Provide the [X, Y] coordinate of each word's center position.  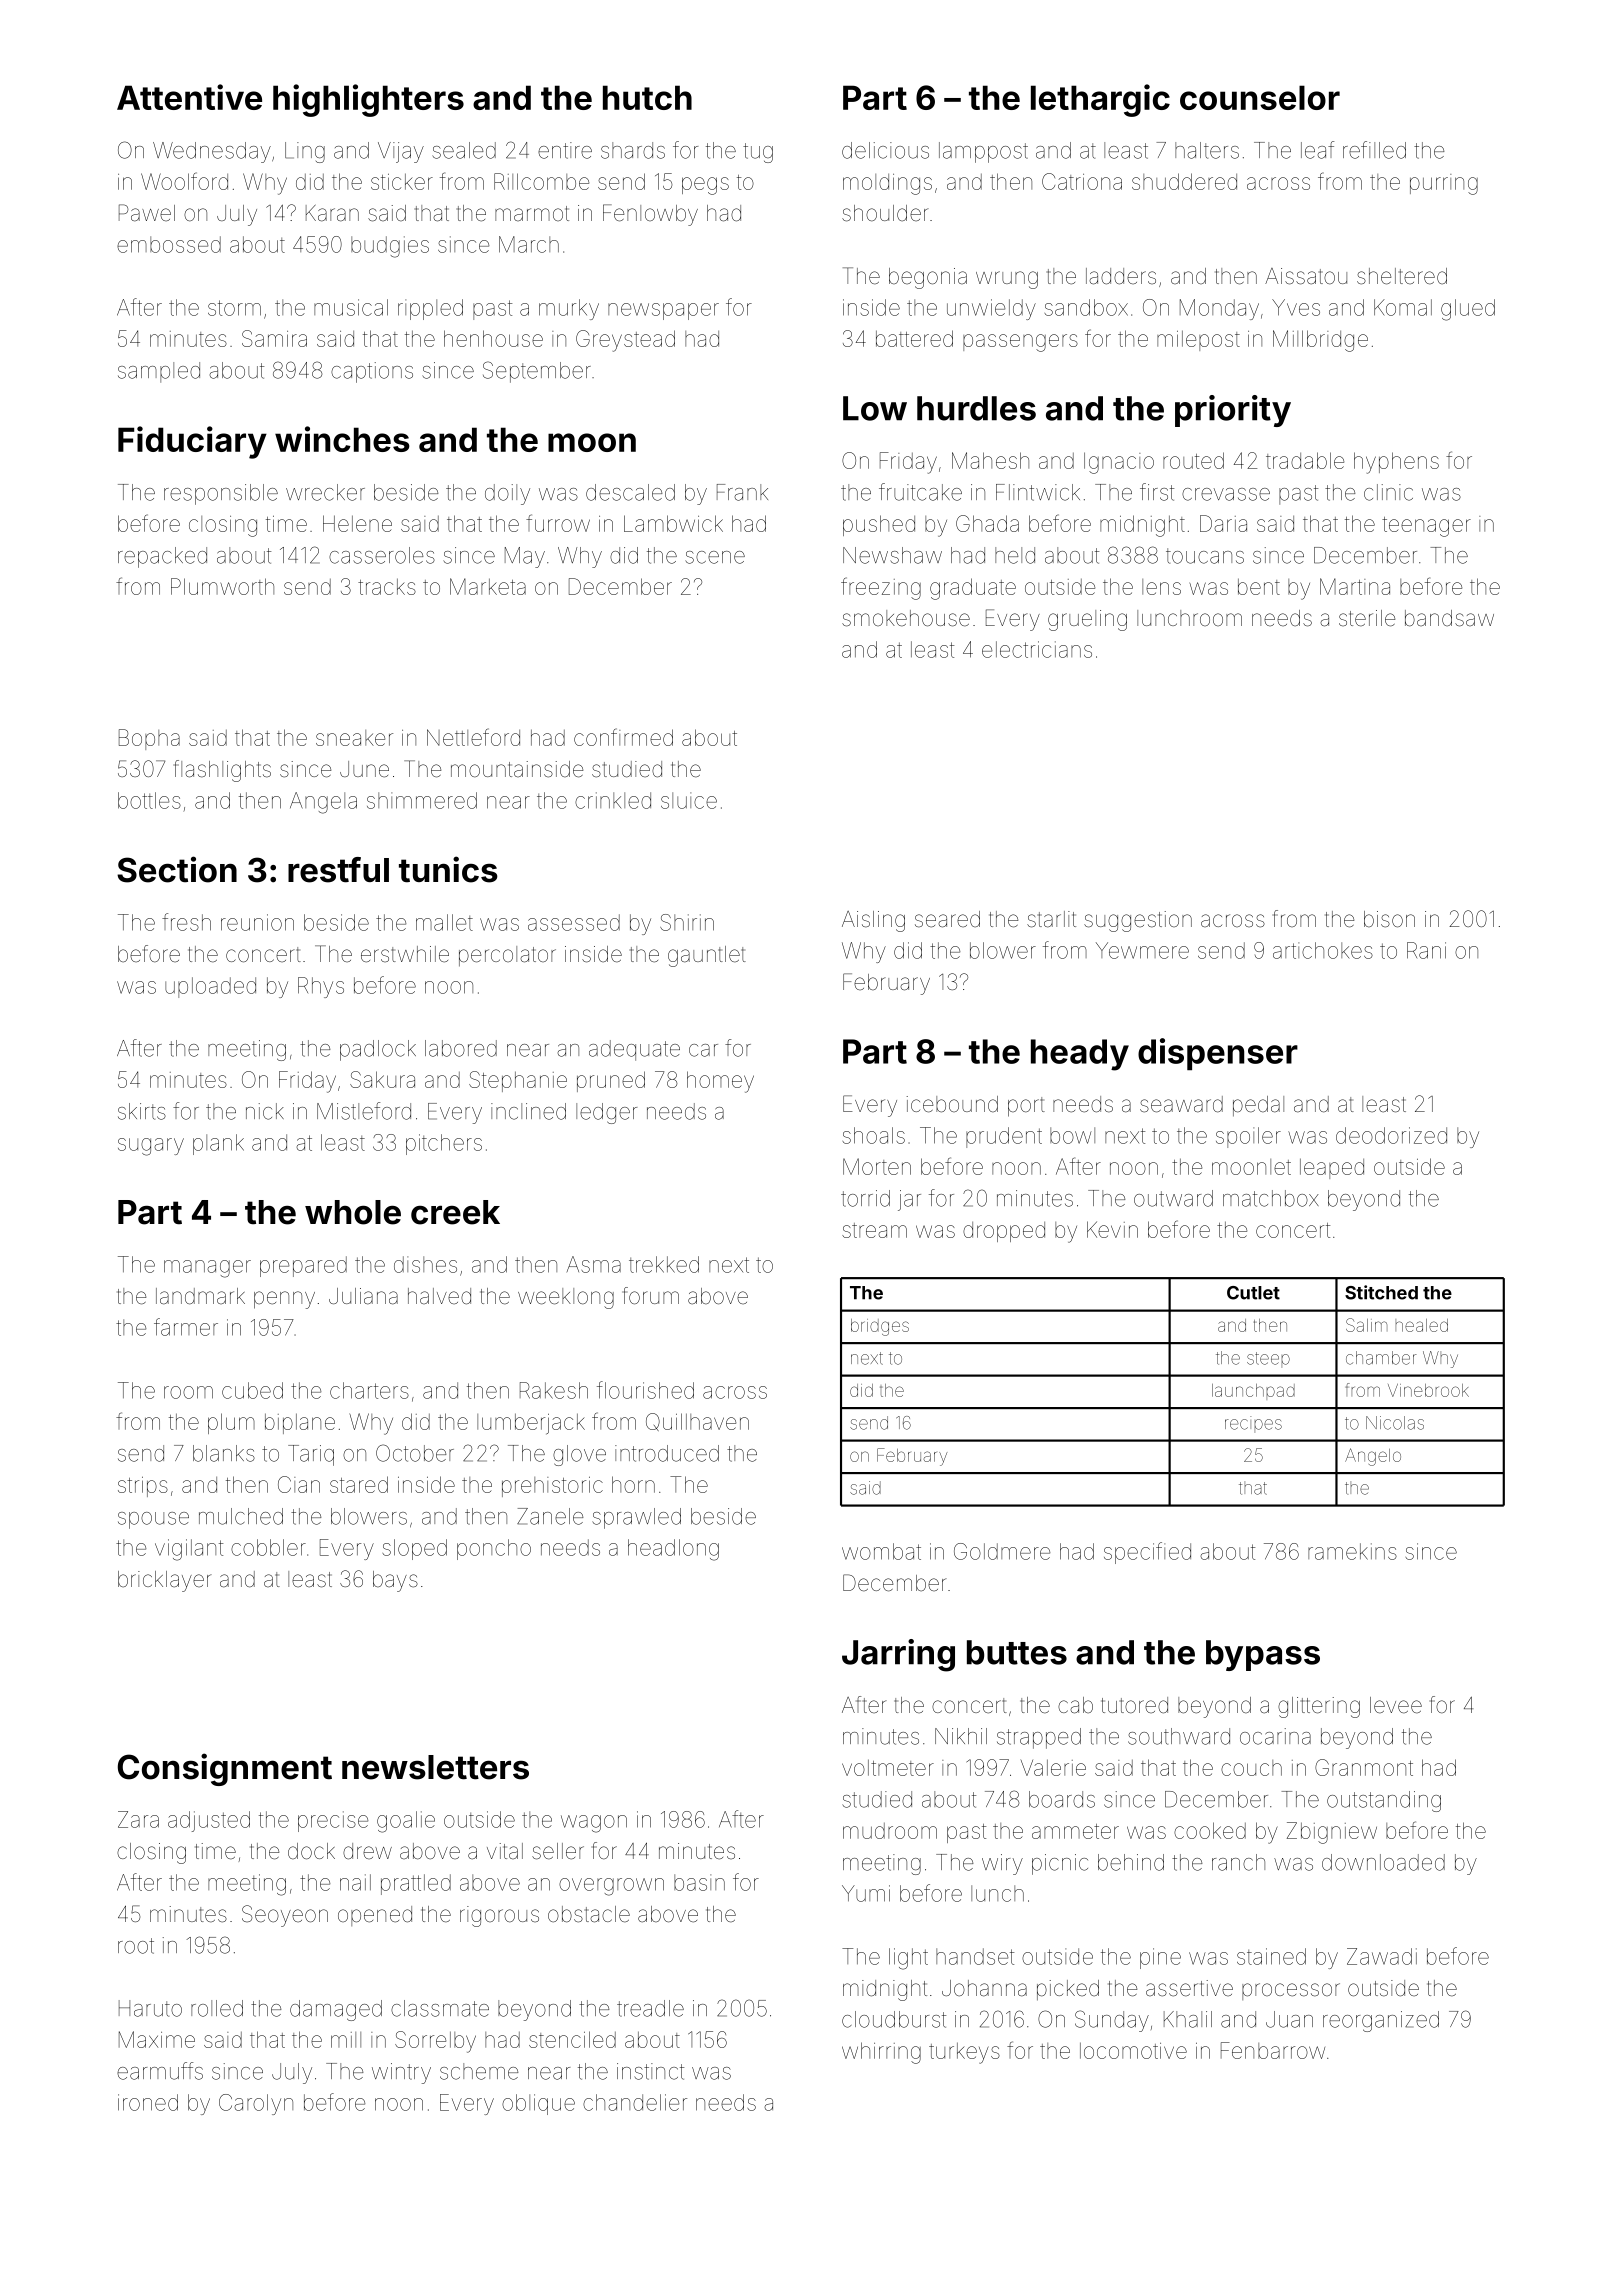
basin [699, 1882]
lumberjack [531, 1424]
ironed [148, 2102]
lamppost [983, 152]
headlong [673, 1550]
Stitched [1381, 1292]
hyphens [1396, 463]
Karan [332, 213]
